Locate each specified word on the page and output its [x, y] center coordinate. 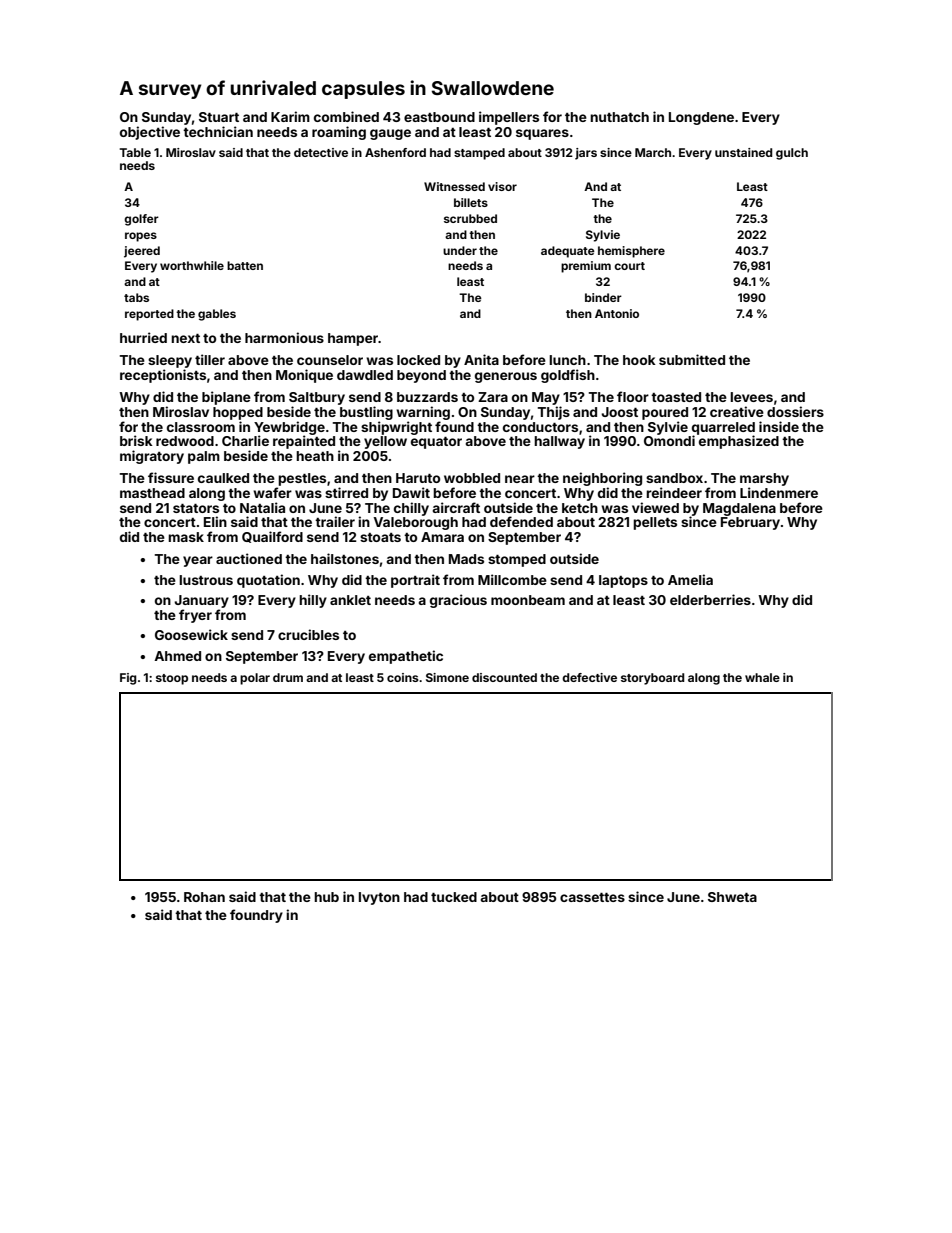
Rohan [204, 897]
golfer [141, 220]
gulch [792, 154]
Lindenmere [779, 492]
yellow [385, 442]
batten [245, 265]
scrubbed [470, 218]
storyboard [652, 679]
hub [326, 897]
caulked [223, 478]
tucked [454, 897]
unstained [743, 152]
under [460, 250]
